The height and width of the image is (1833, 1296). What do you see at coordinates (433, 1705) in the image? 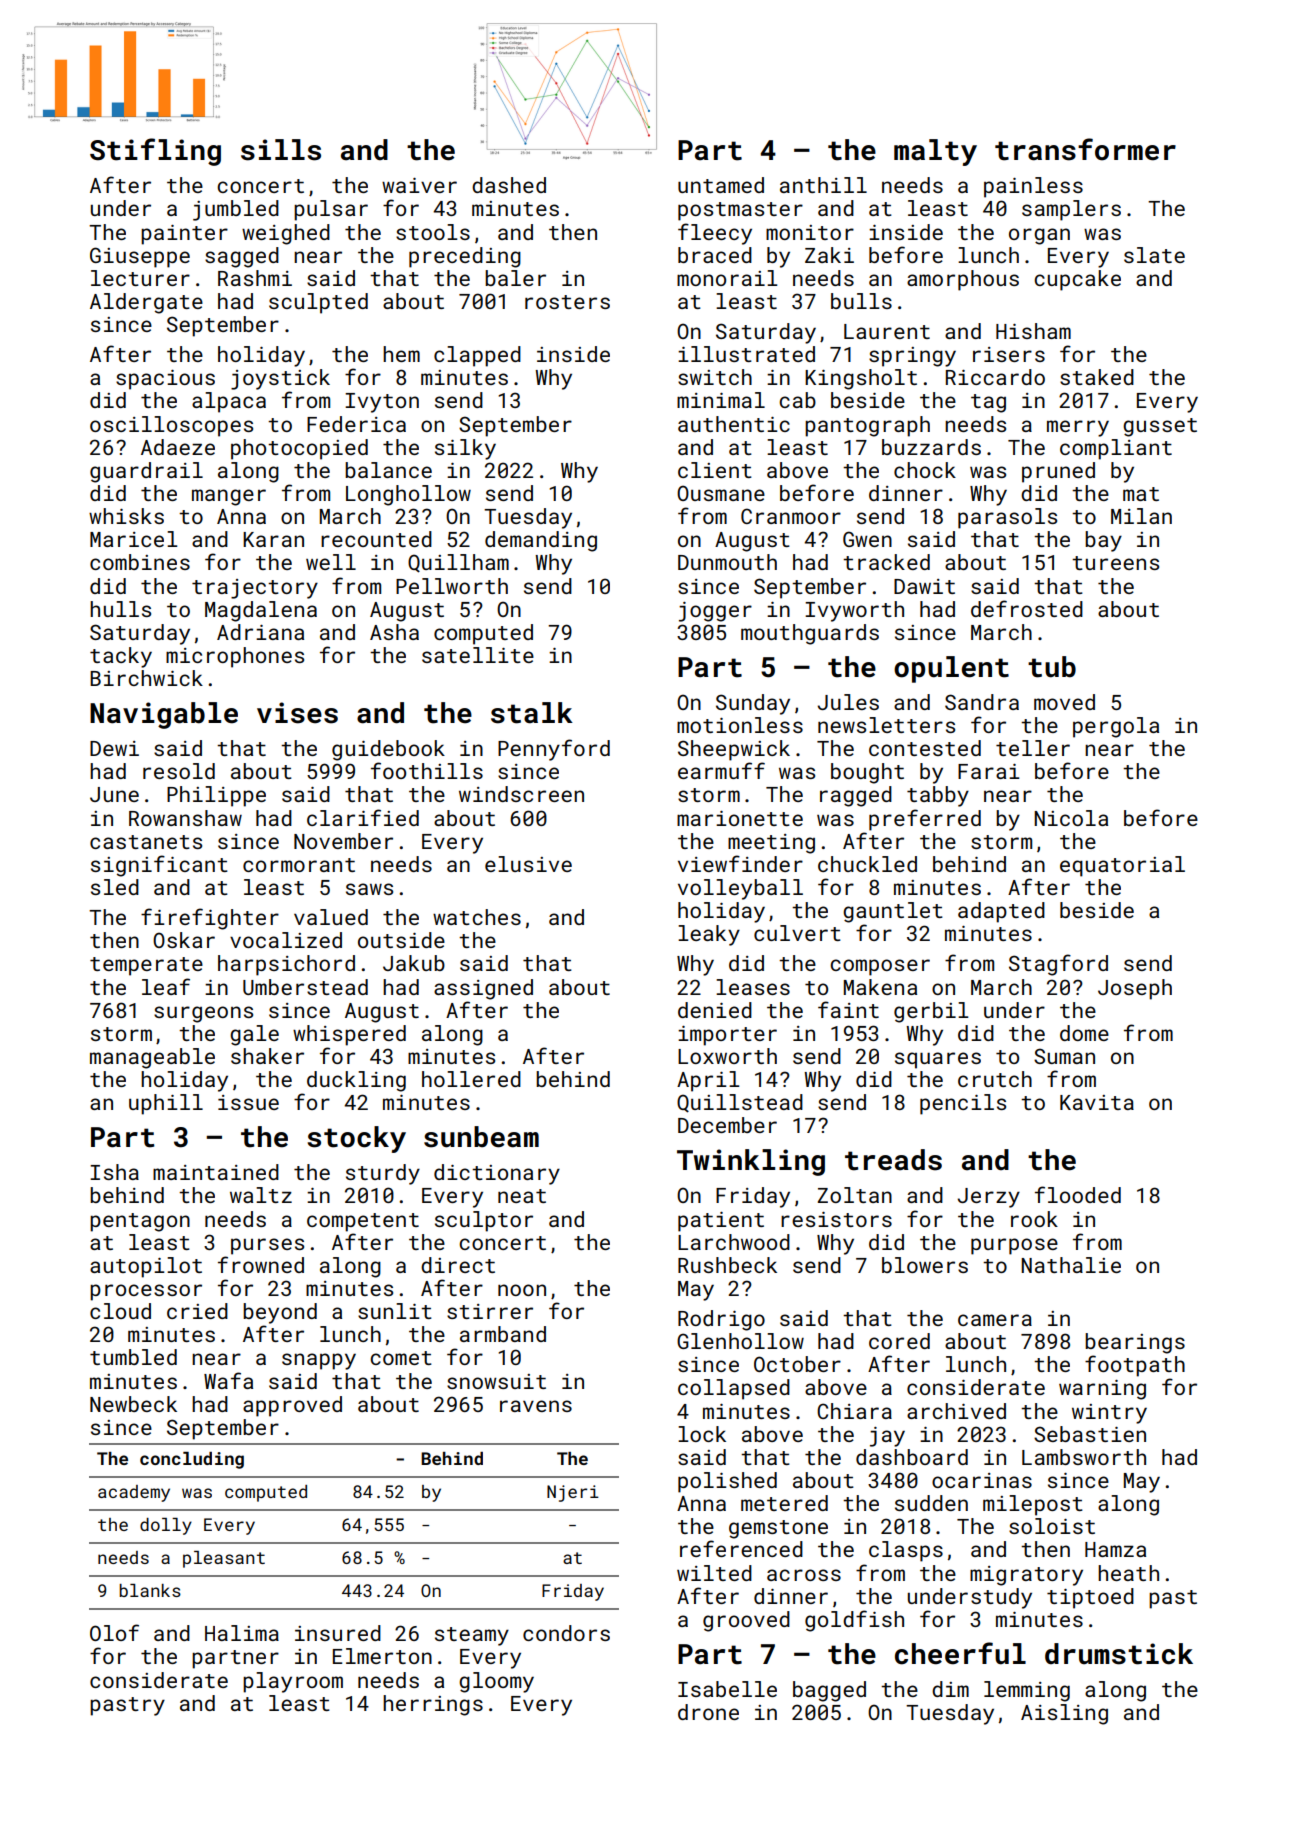
I see `herrings` at bounding box center [433, 1705].
